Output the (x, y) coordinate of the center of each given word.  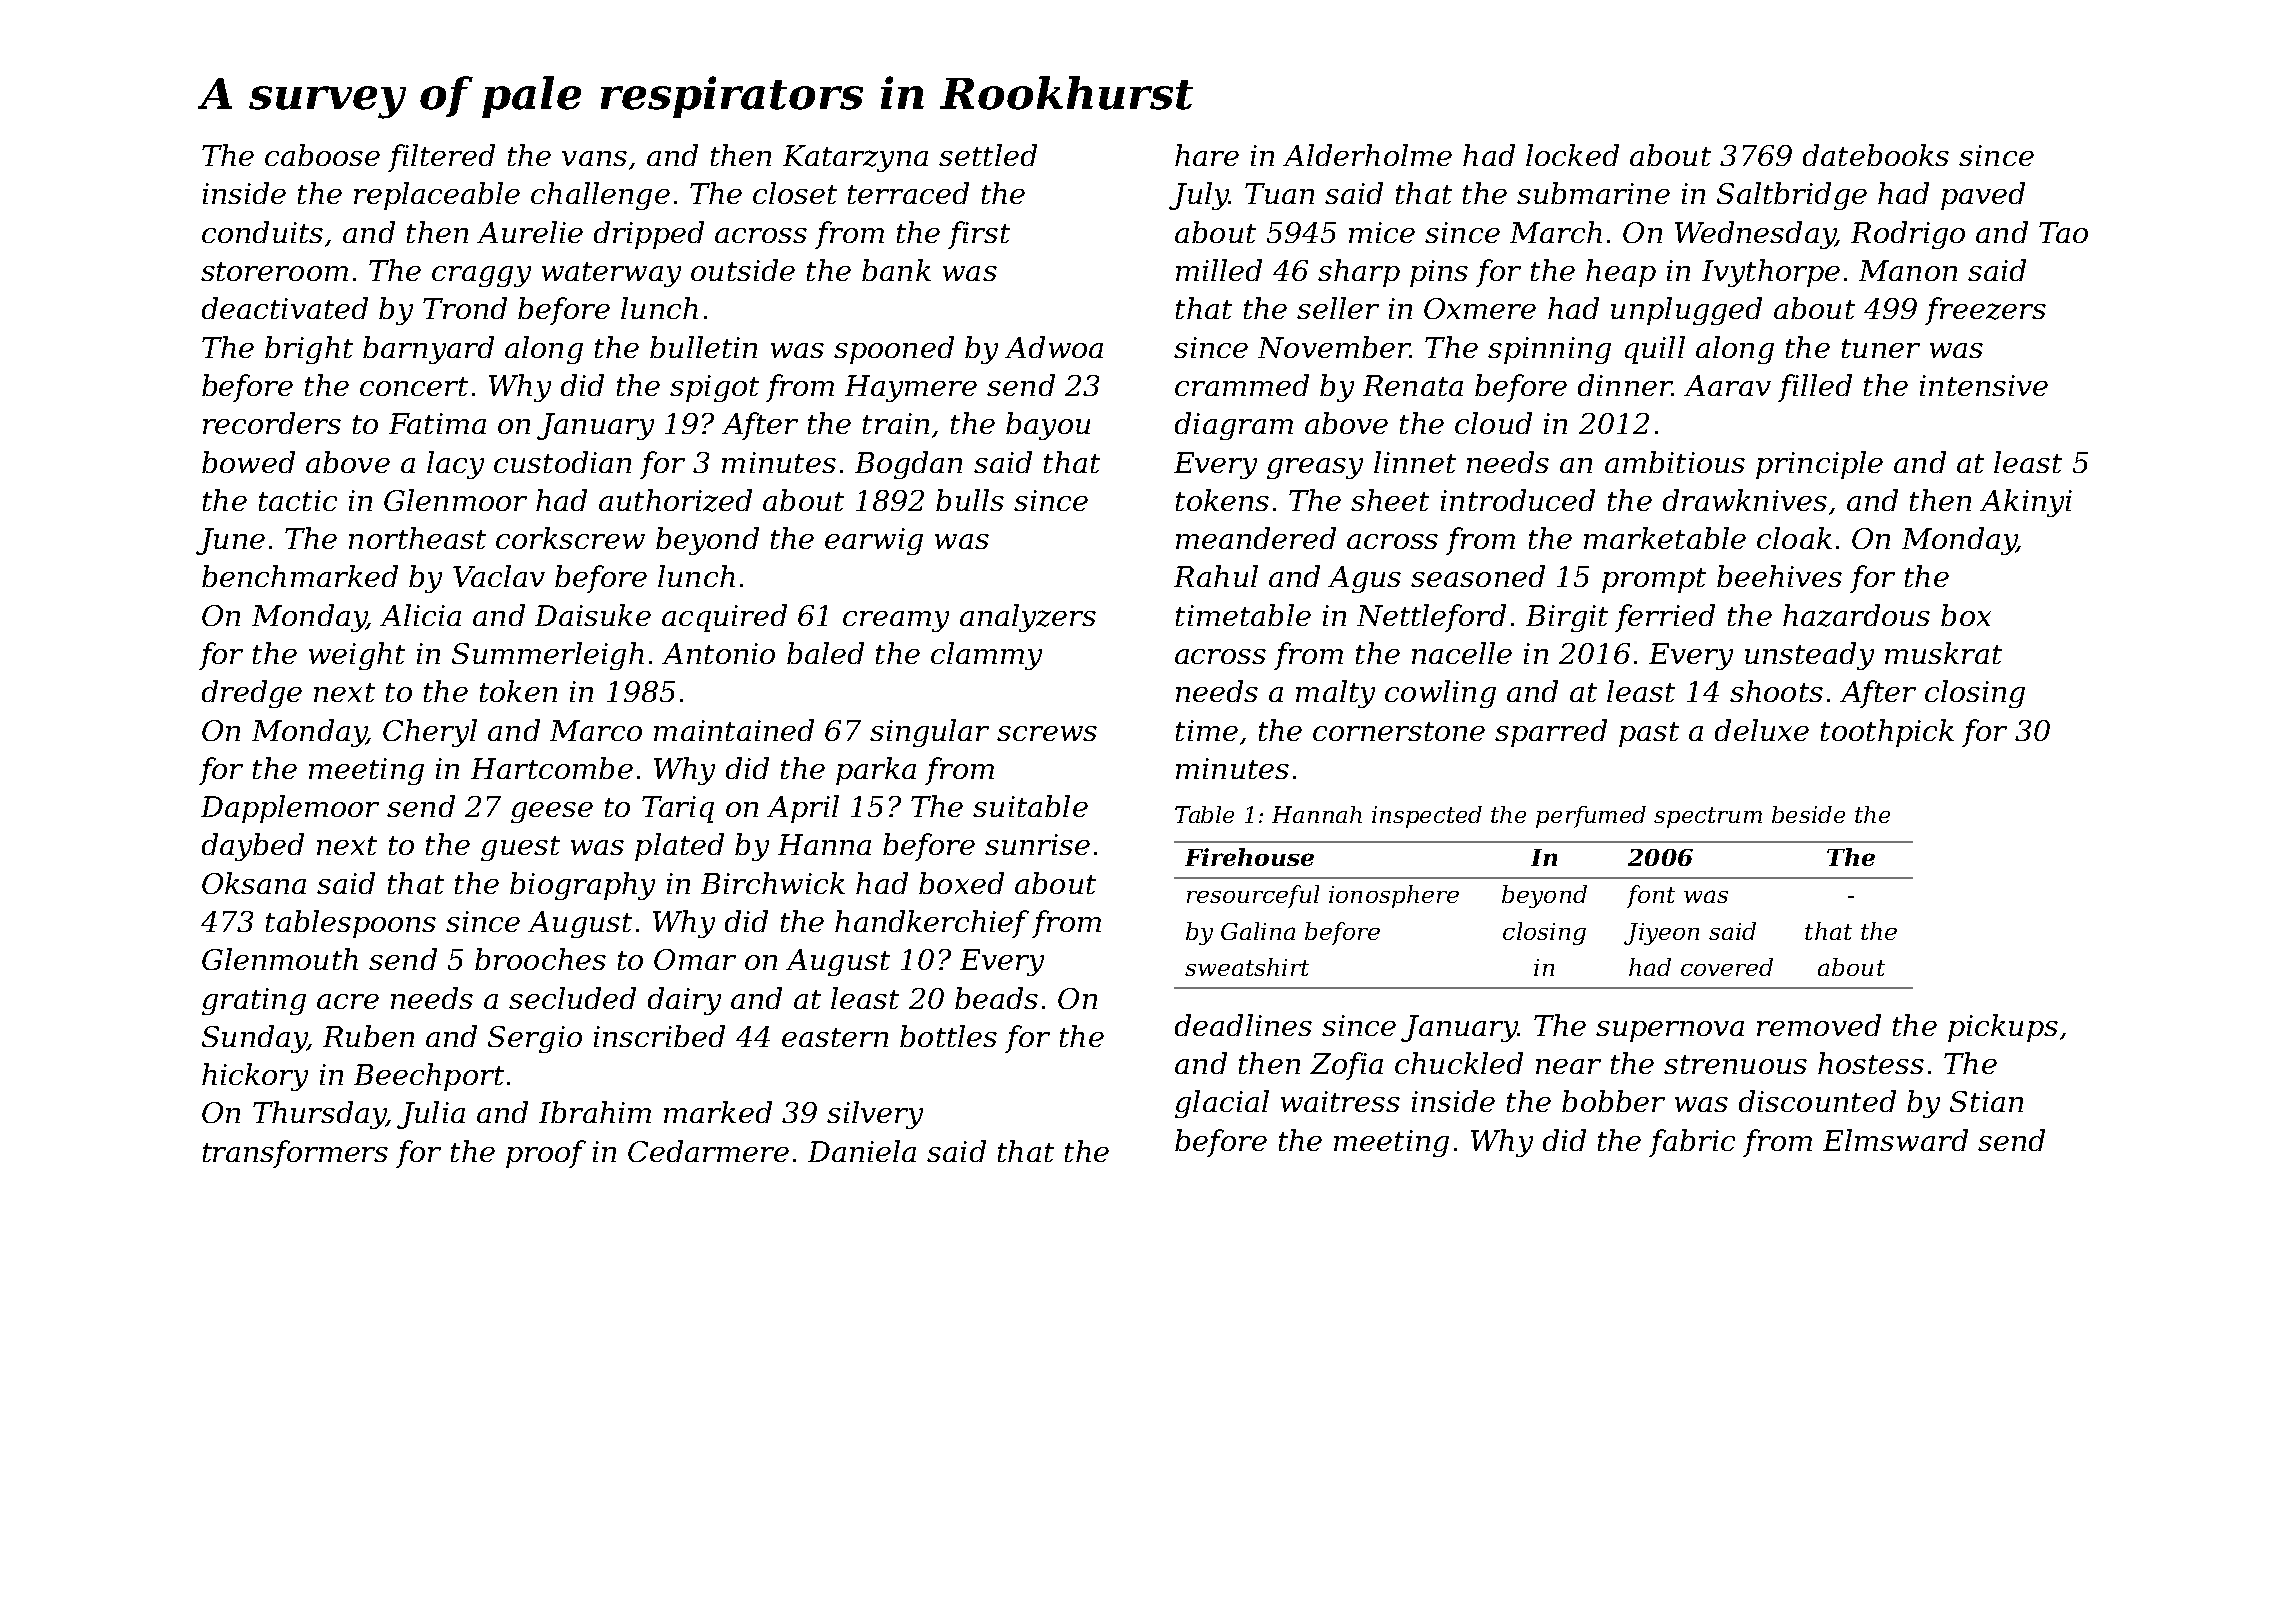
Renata (1413, 385)
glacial (1222, 1104)
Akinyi (2026, 503)
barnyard (428, 350)
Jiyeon (1661, 934)
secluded (572, 998)
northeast (417, 538)
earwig (874, 541)
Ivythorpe (1771, 273)
